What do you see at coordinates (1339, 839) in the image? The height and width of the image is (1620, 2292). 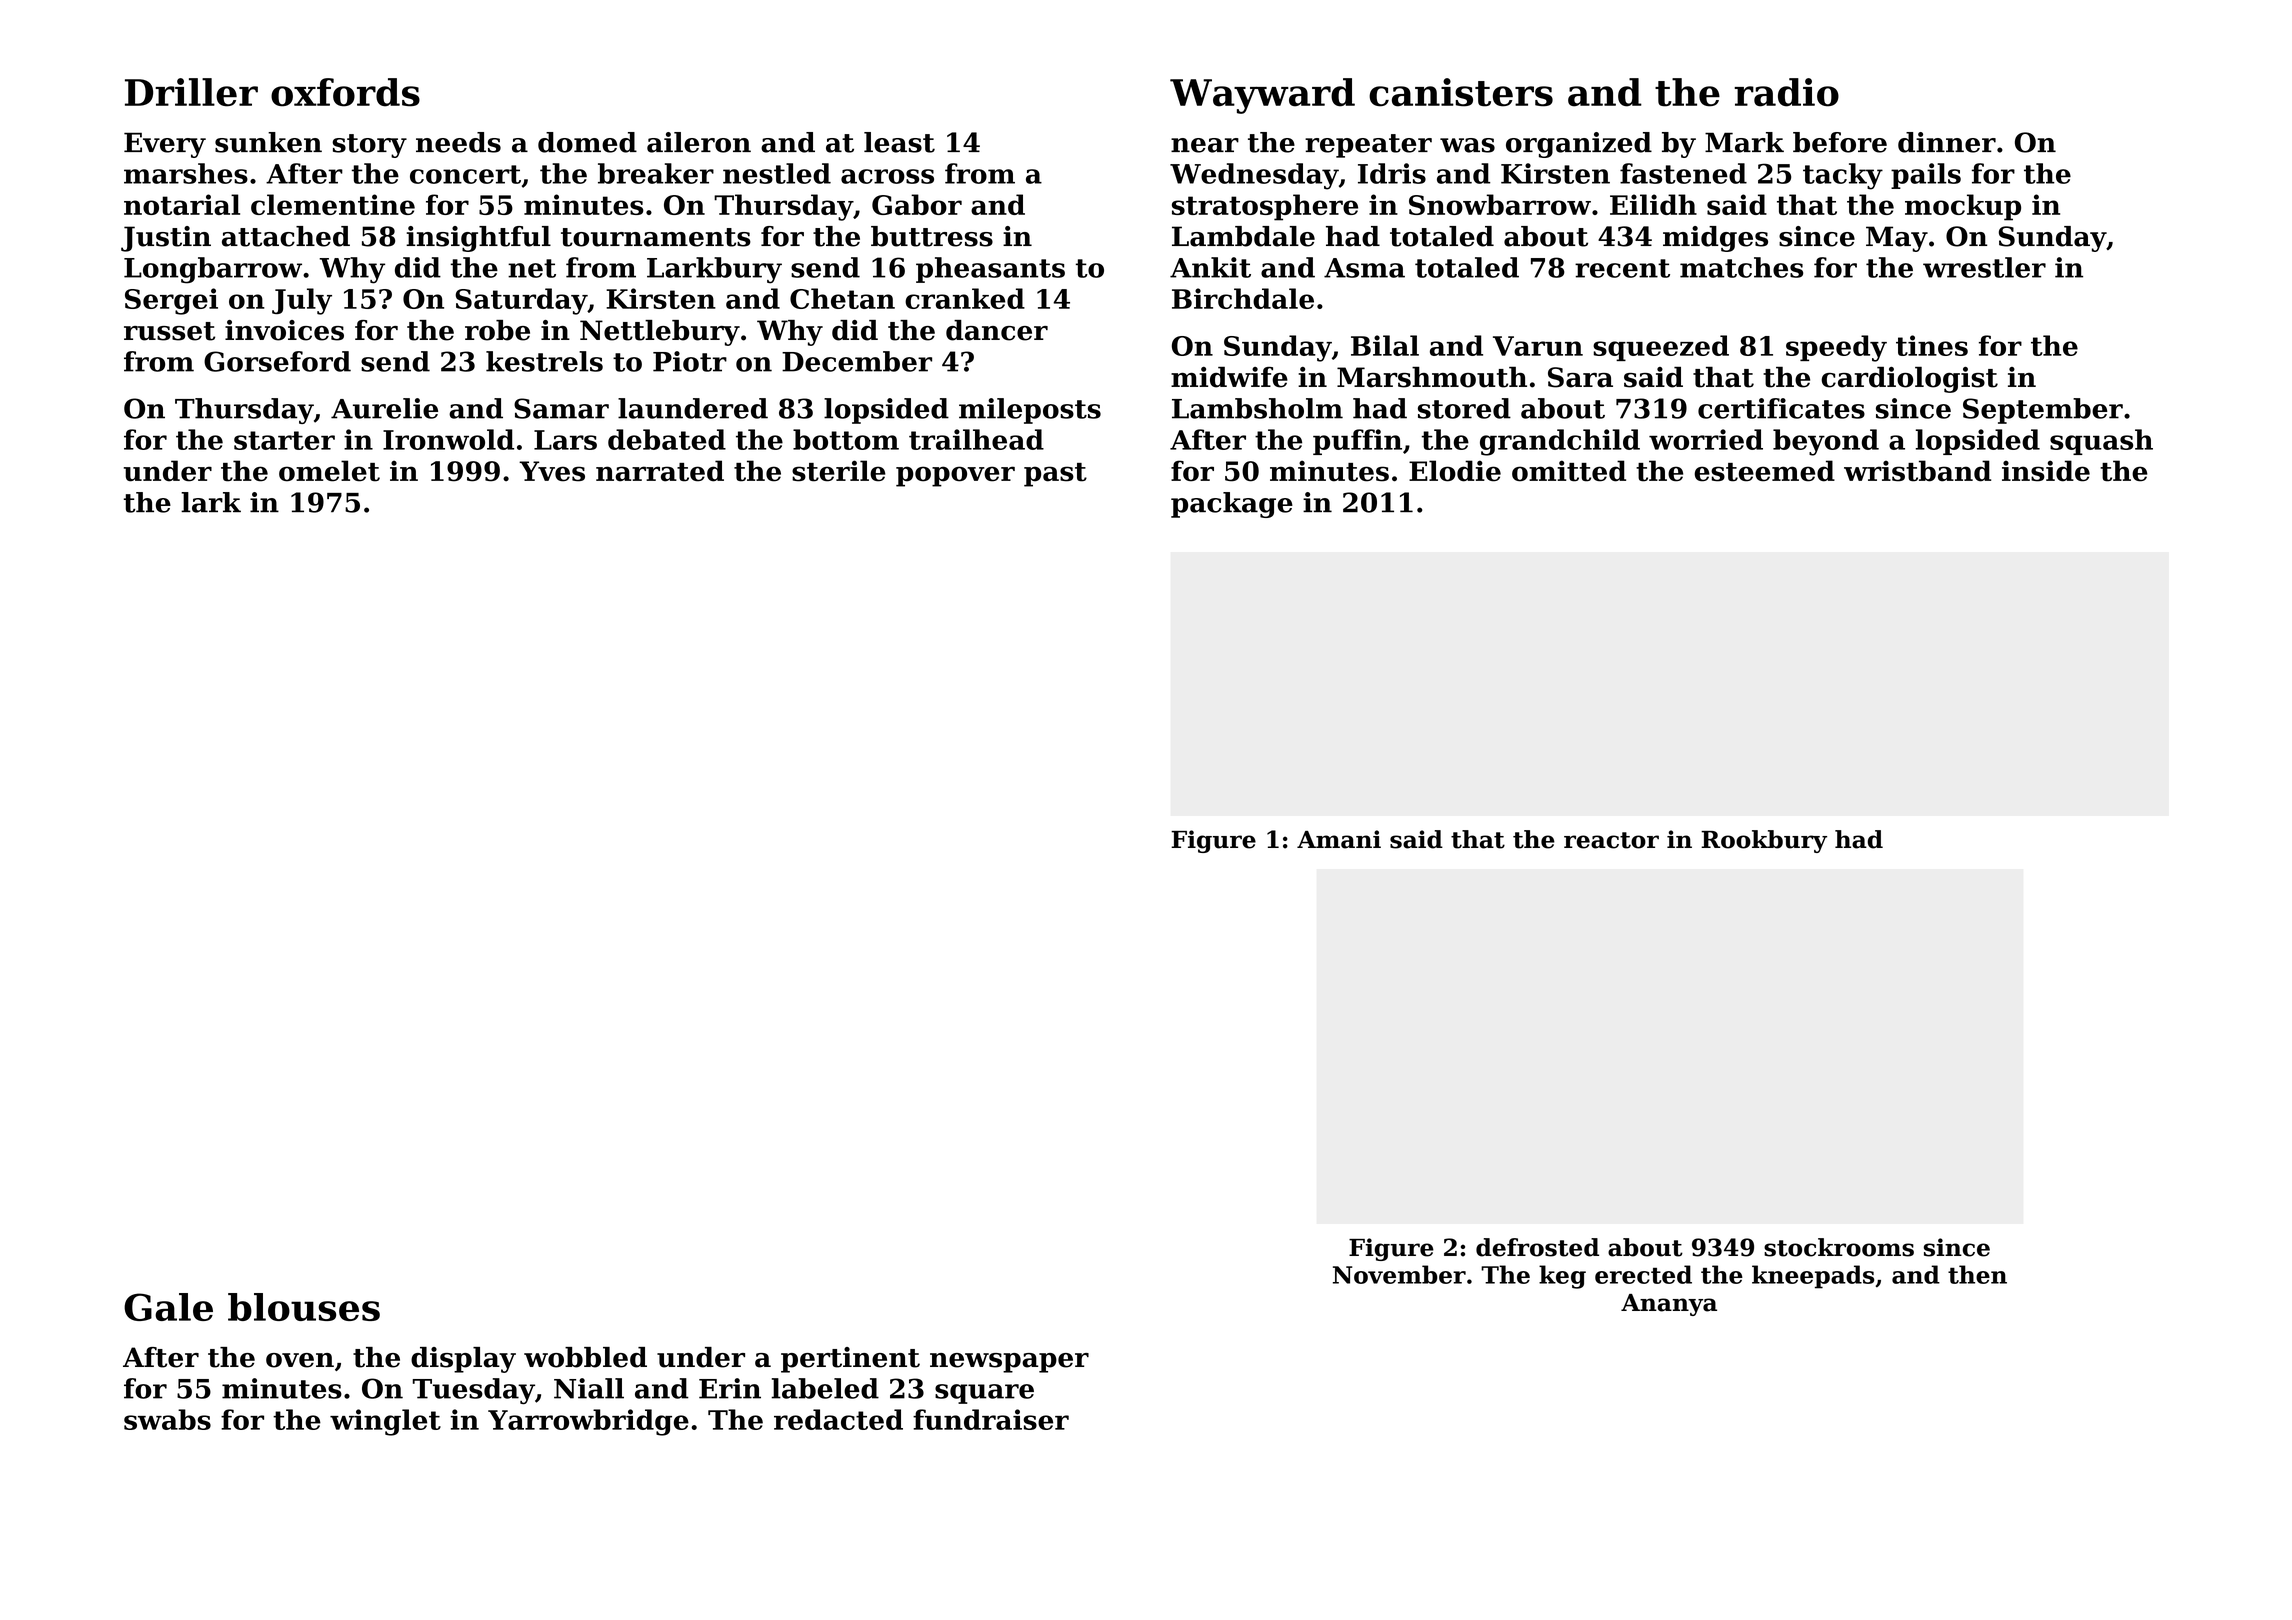 I see `Amani` at bounding box center [1339, 839].
